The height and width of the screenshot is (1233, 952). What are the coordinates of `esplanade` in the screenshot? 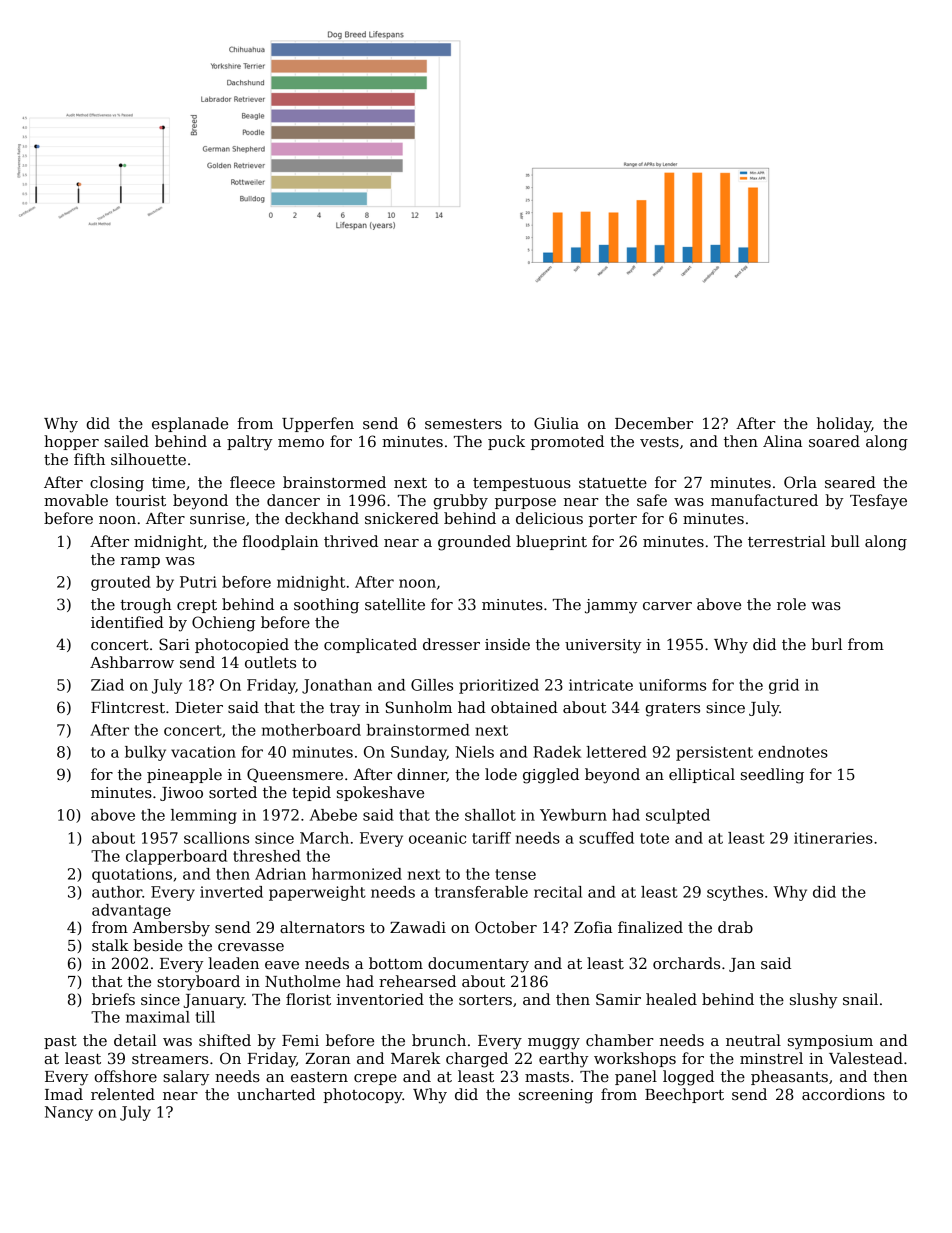 It's located at (190, 424).
